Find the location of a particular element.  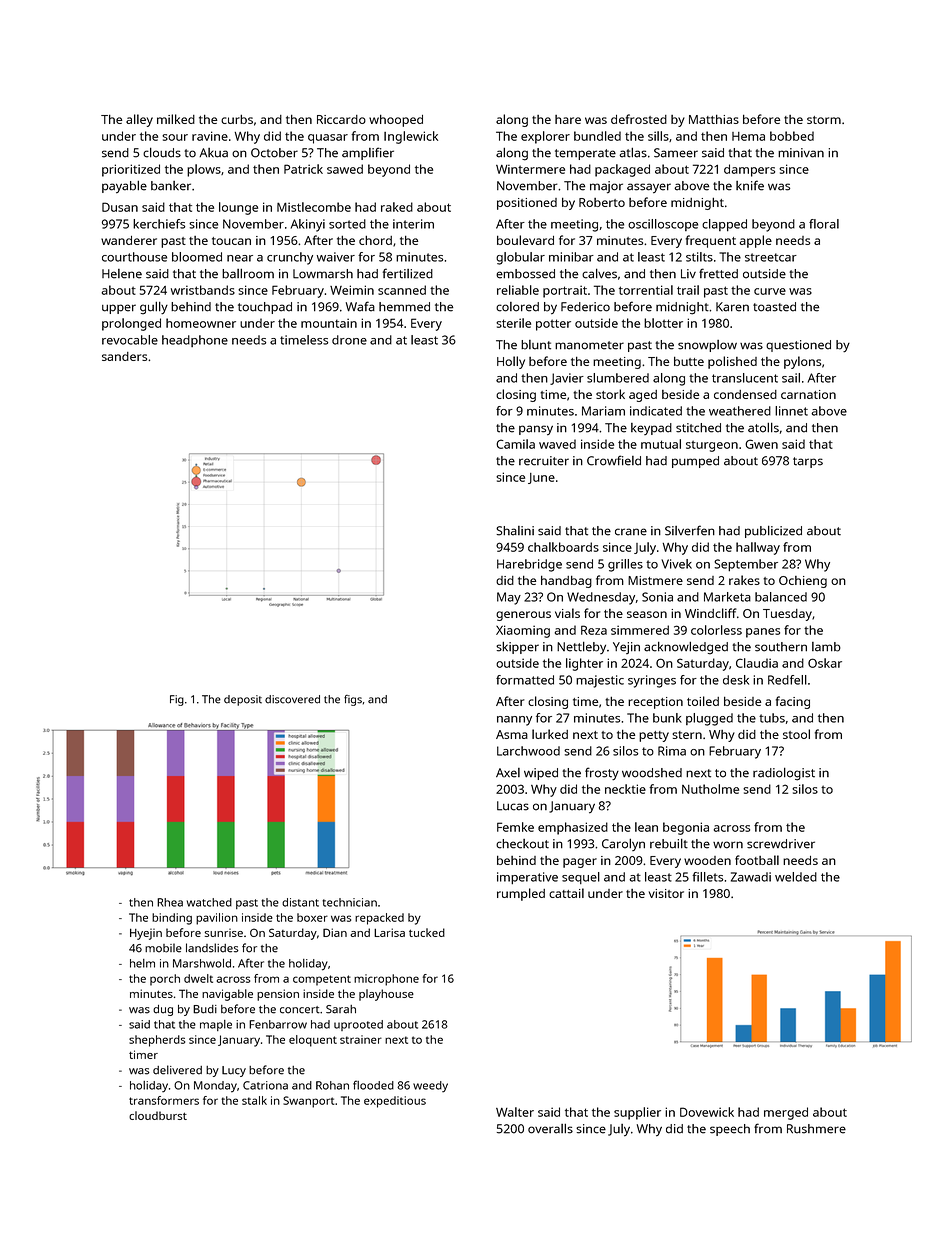

helm is located at coordinates (142, 963).
